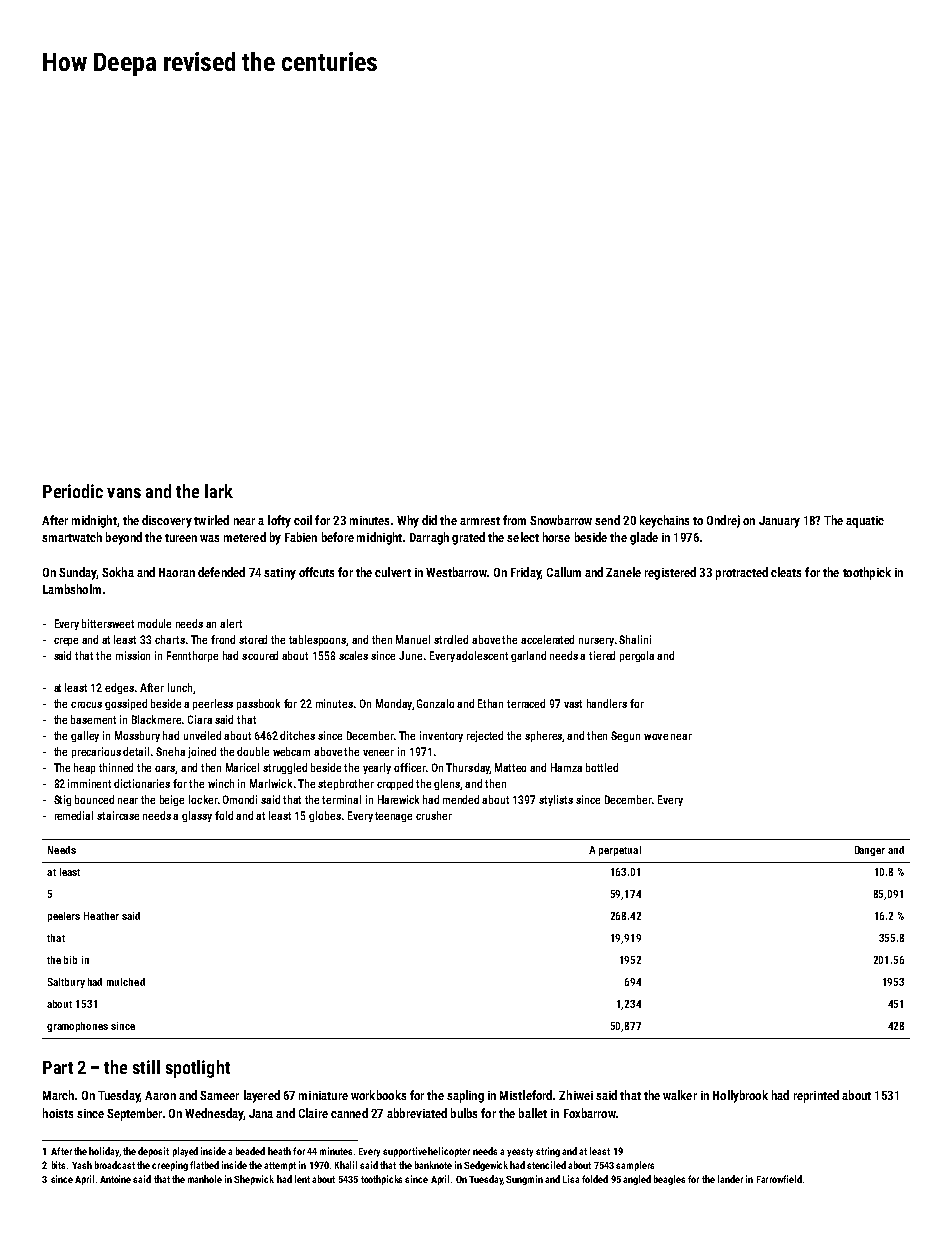 The height and width of the image is (1233, 952). Describe the element at coordinates (170, 751) in the image. I see `Sneha` at that location.
